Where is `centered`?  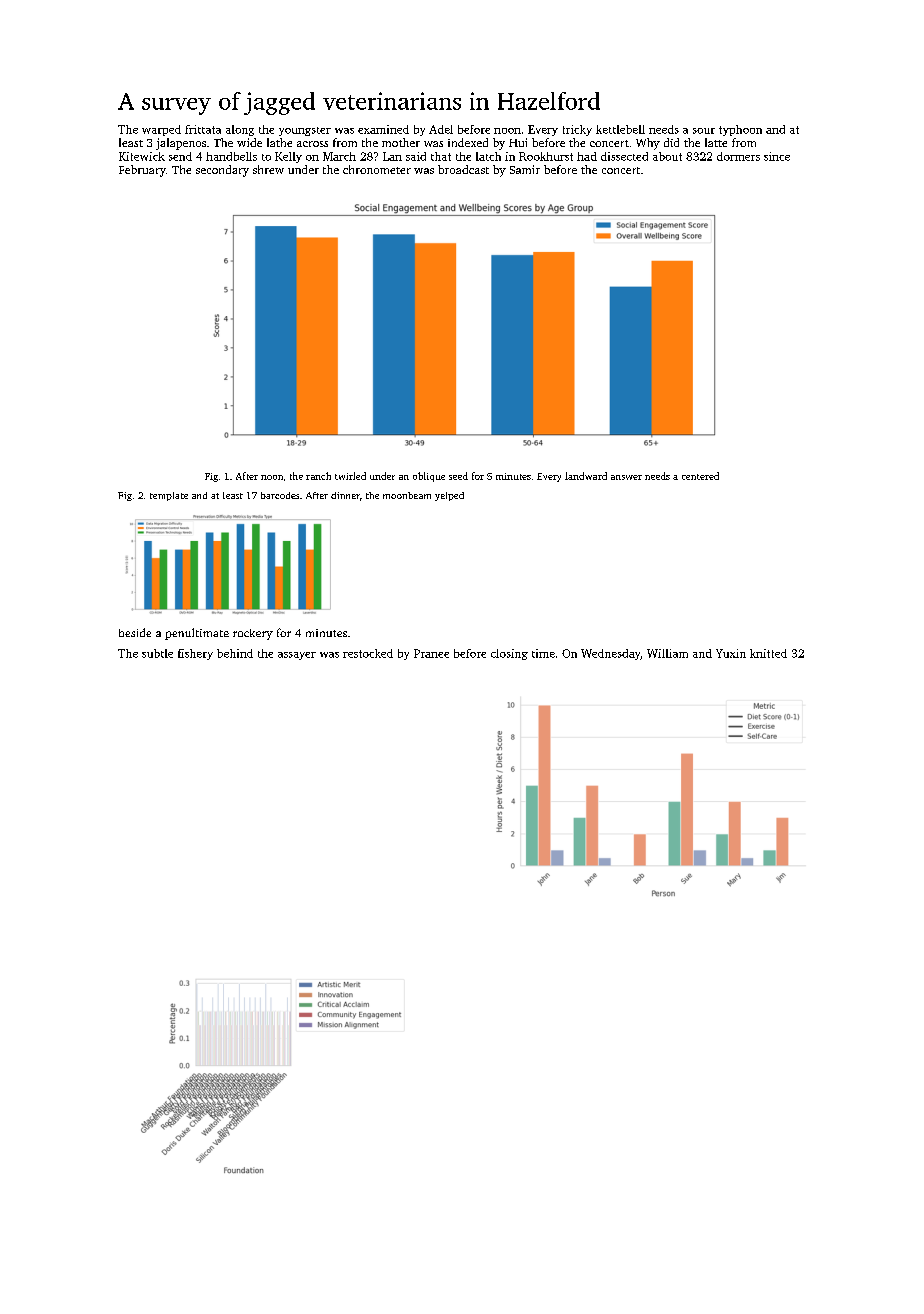
centered is located at coordinates (700, 476).
